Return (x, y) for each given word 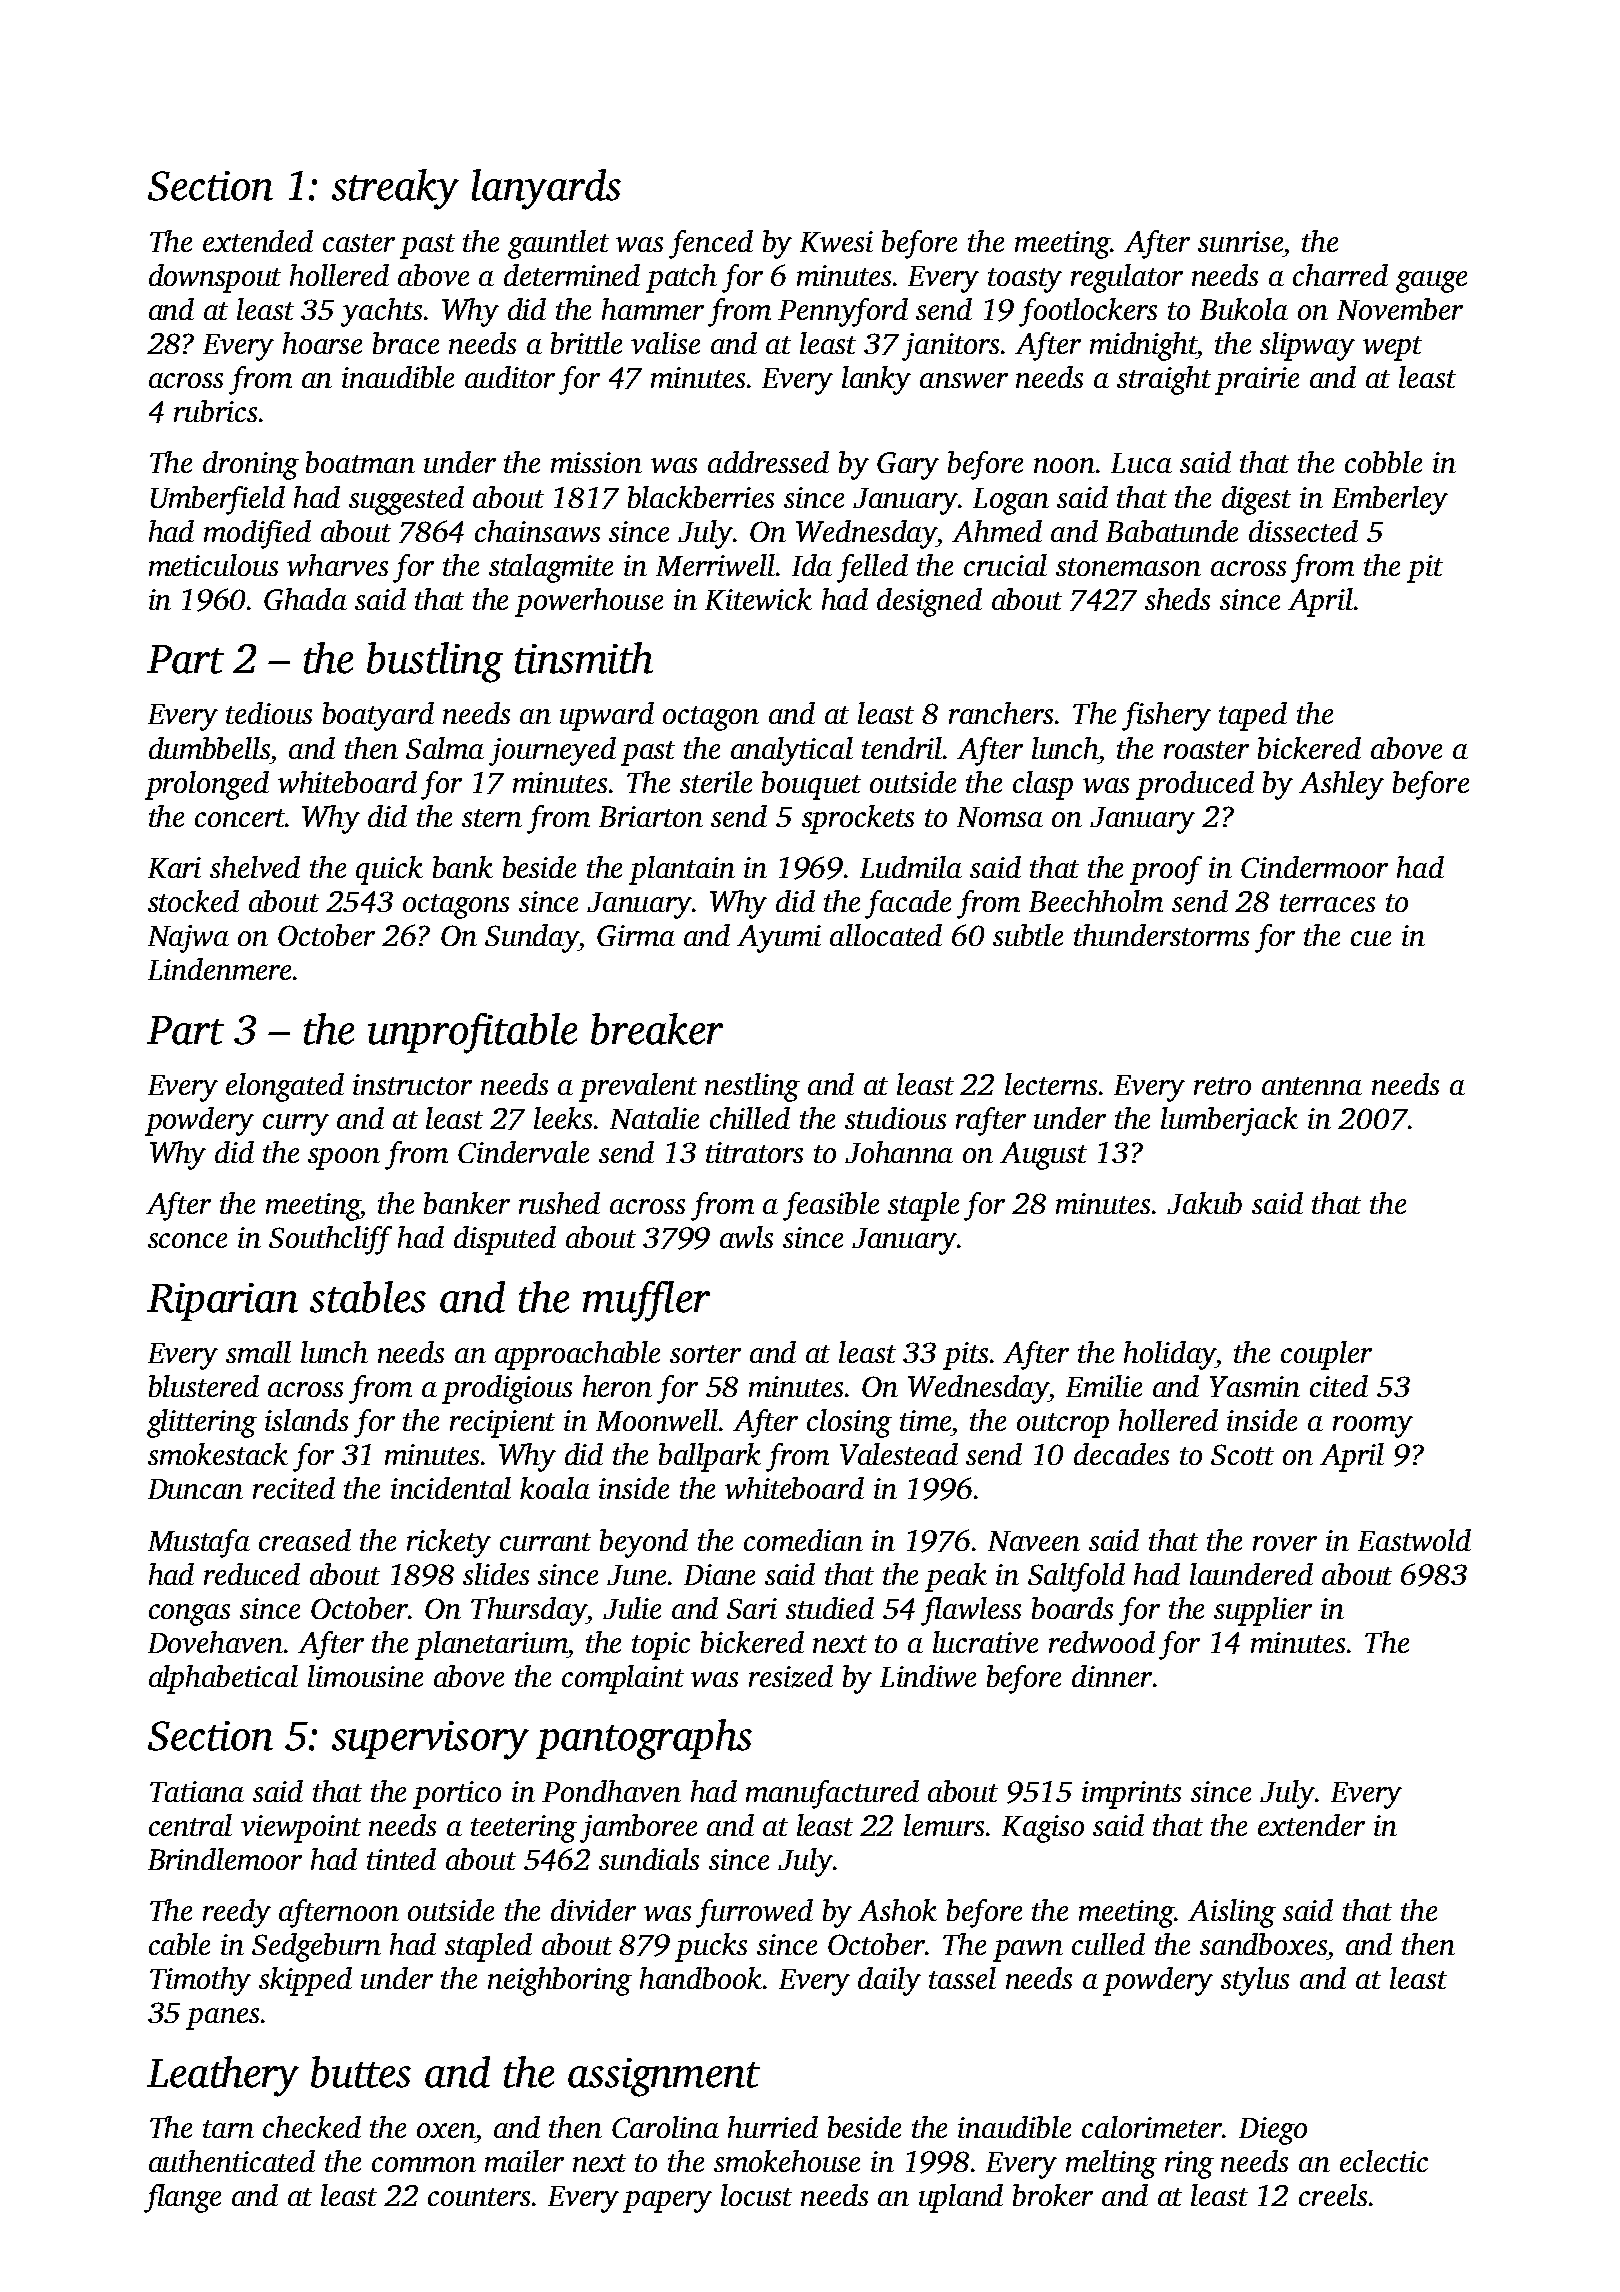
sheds (1177, 599)
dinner (1112, 1676)
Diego (1273, 2131)
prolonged (207, 785)
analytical (792, 751)
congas (189, 1615)
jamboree (638, 1828)
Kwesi (836, 241)
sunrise (1240, 241)
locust (756, 2195)
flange (182, 2198)
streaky (395, 189)
